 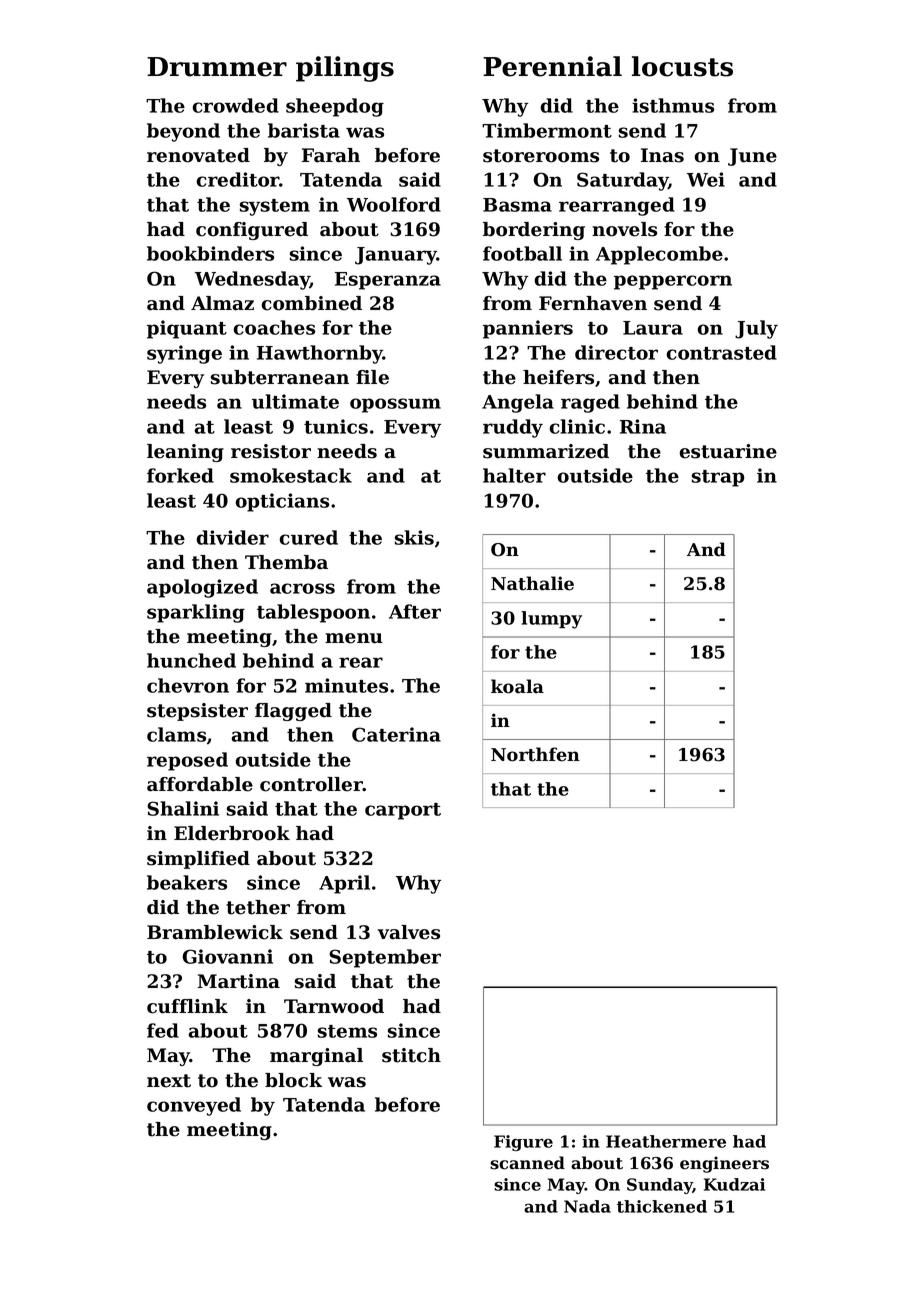 What do you see at coordinates (345, 69) in the document?
I see `pilings` at bounding box center [345, 69].
